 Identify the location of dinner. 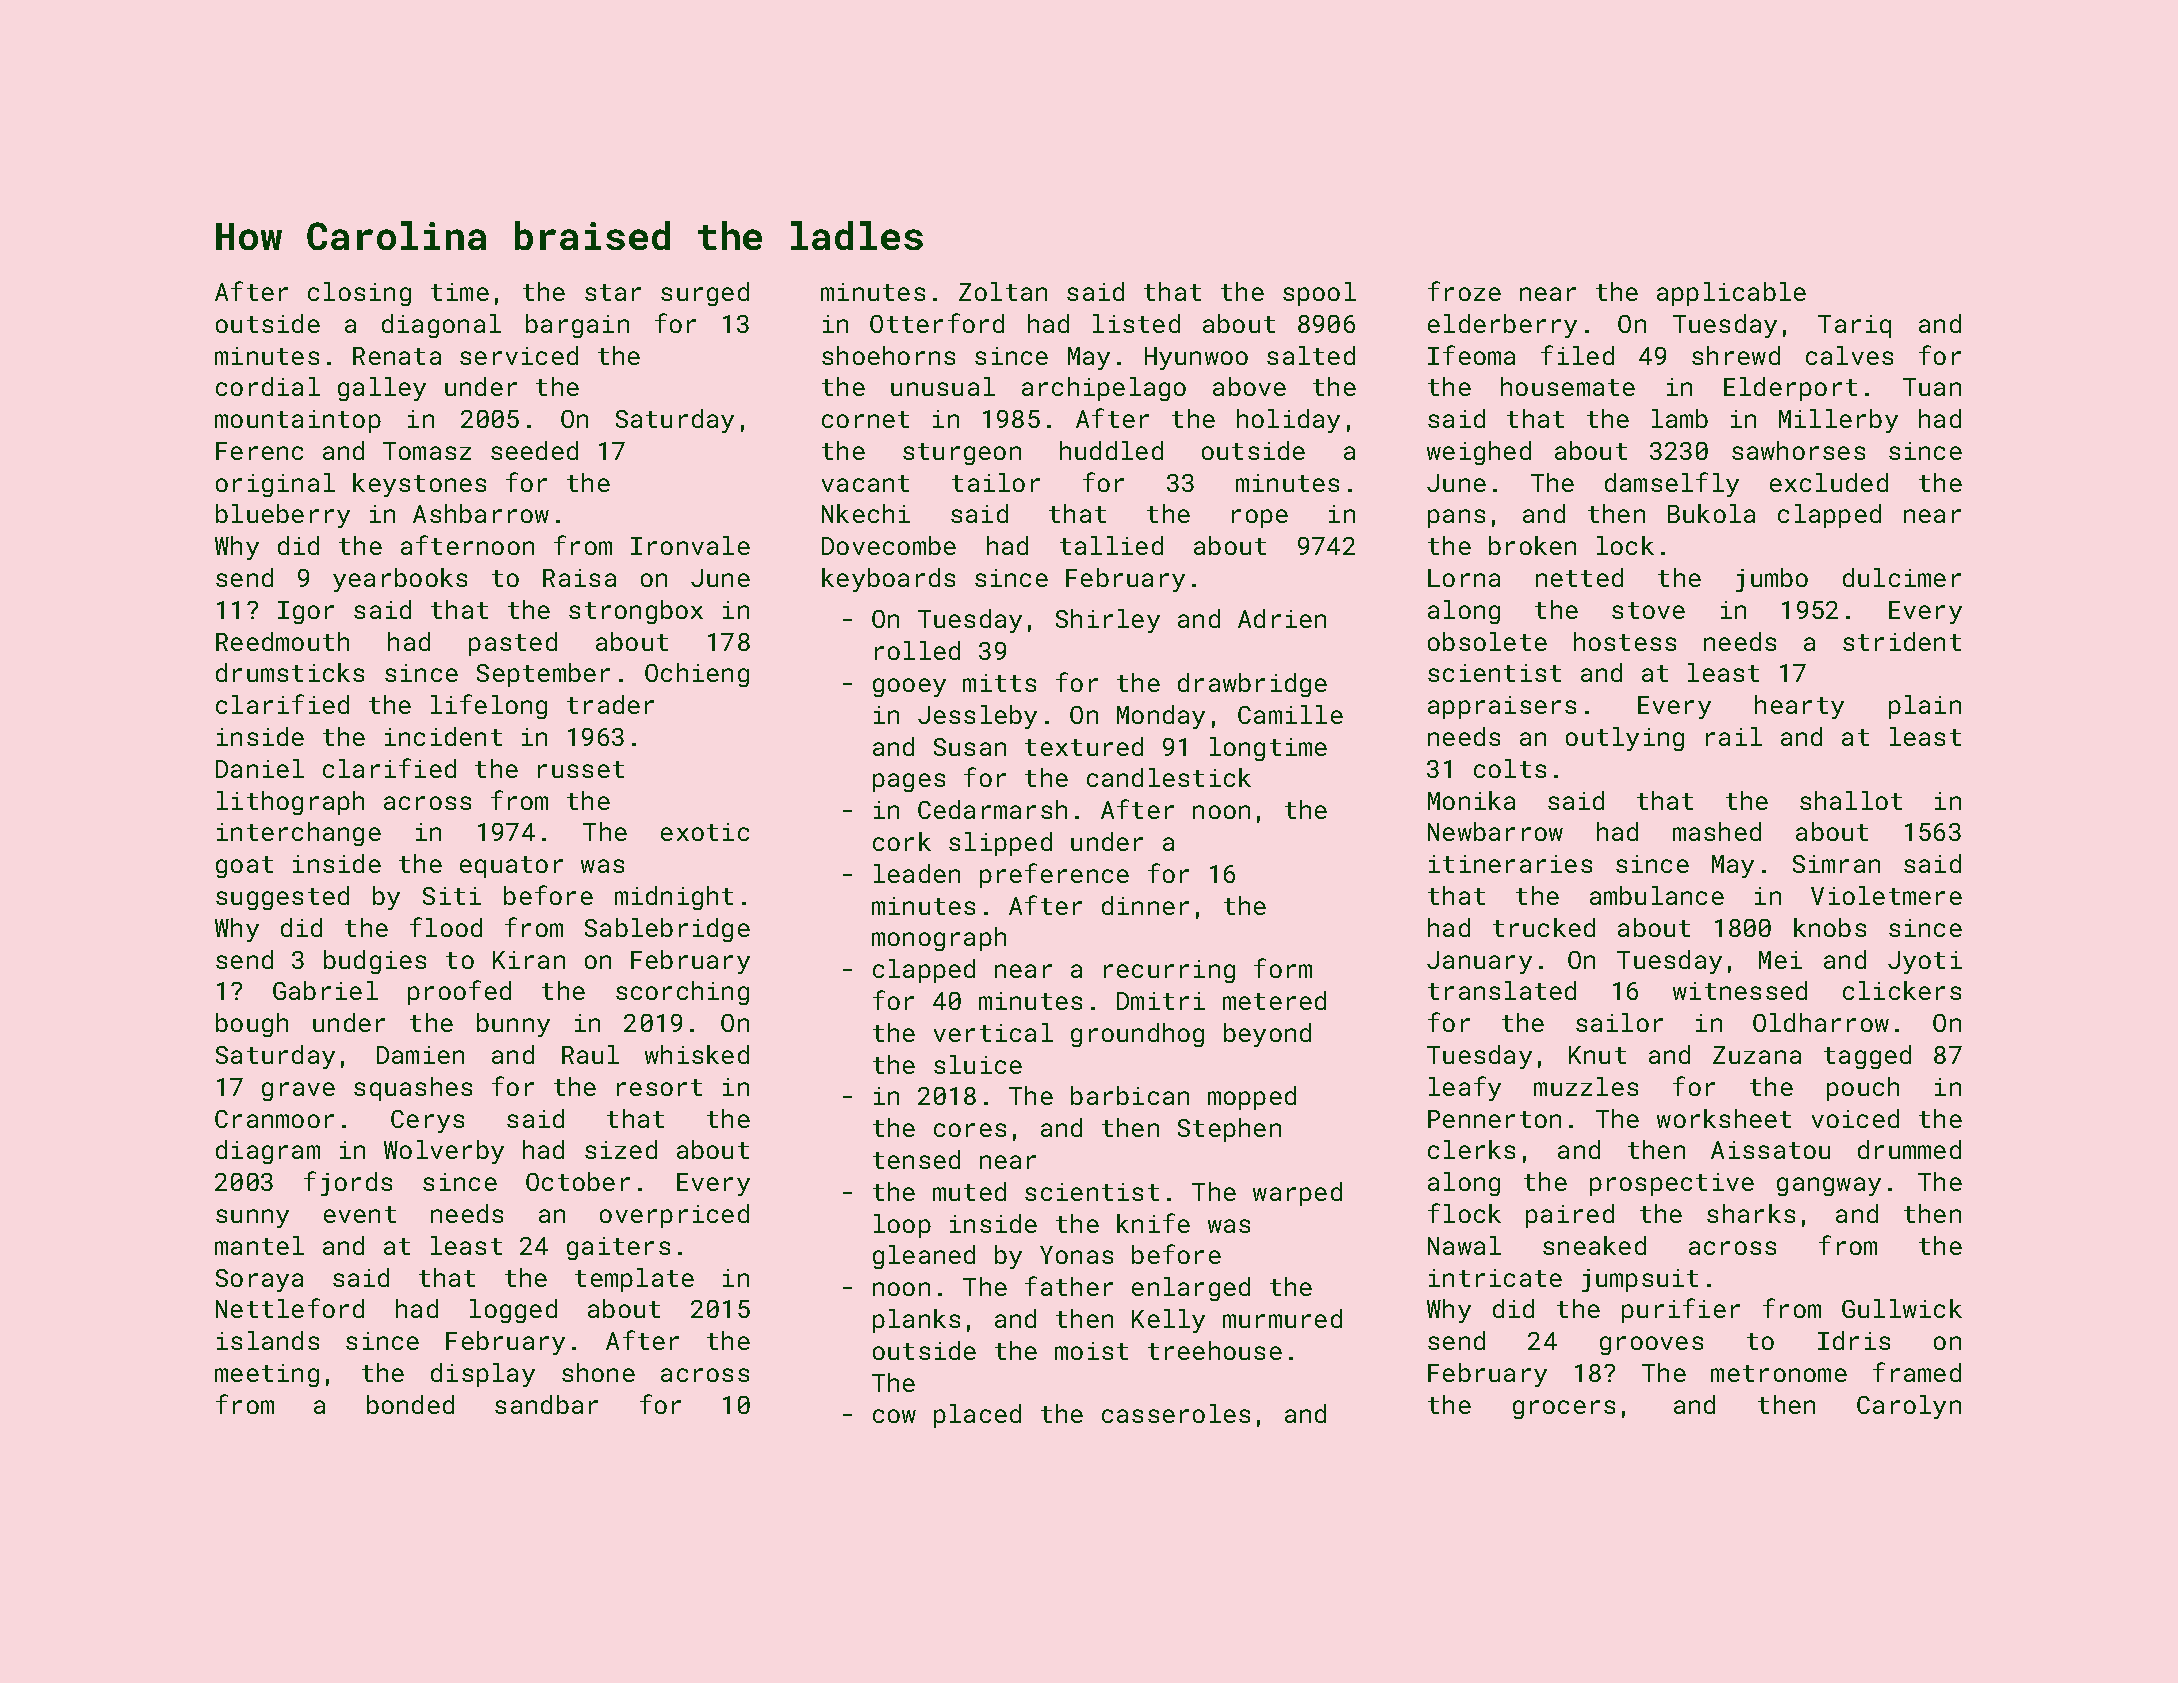
(1145, 905).
